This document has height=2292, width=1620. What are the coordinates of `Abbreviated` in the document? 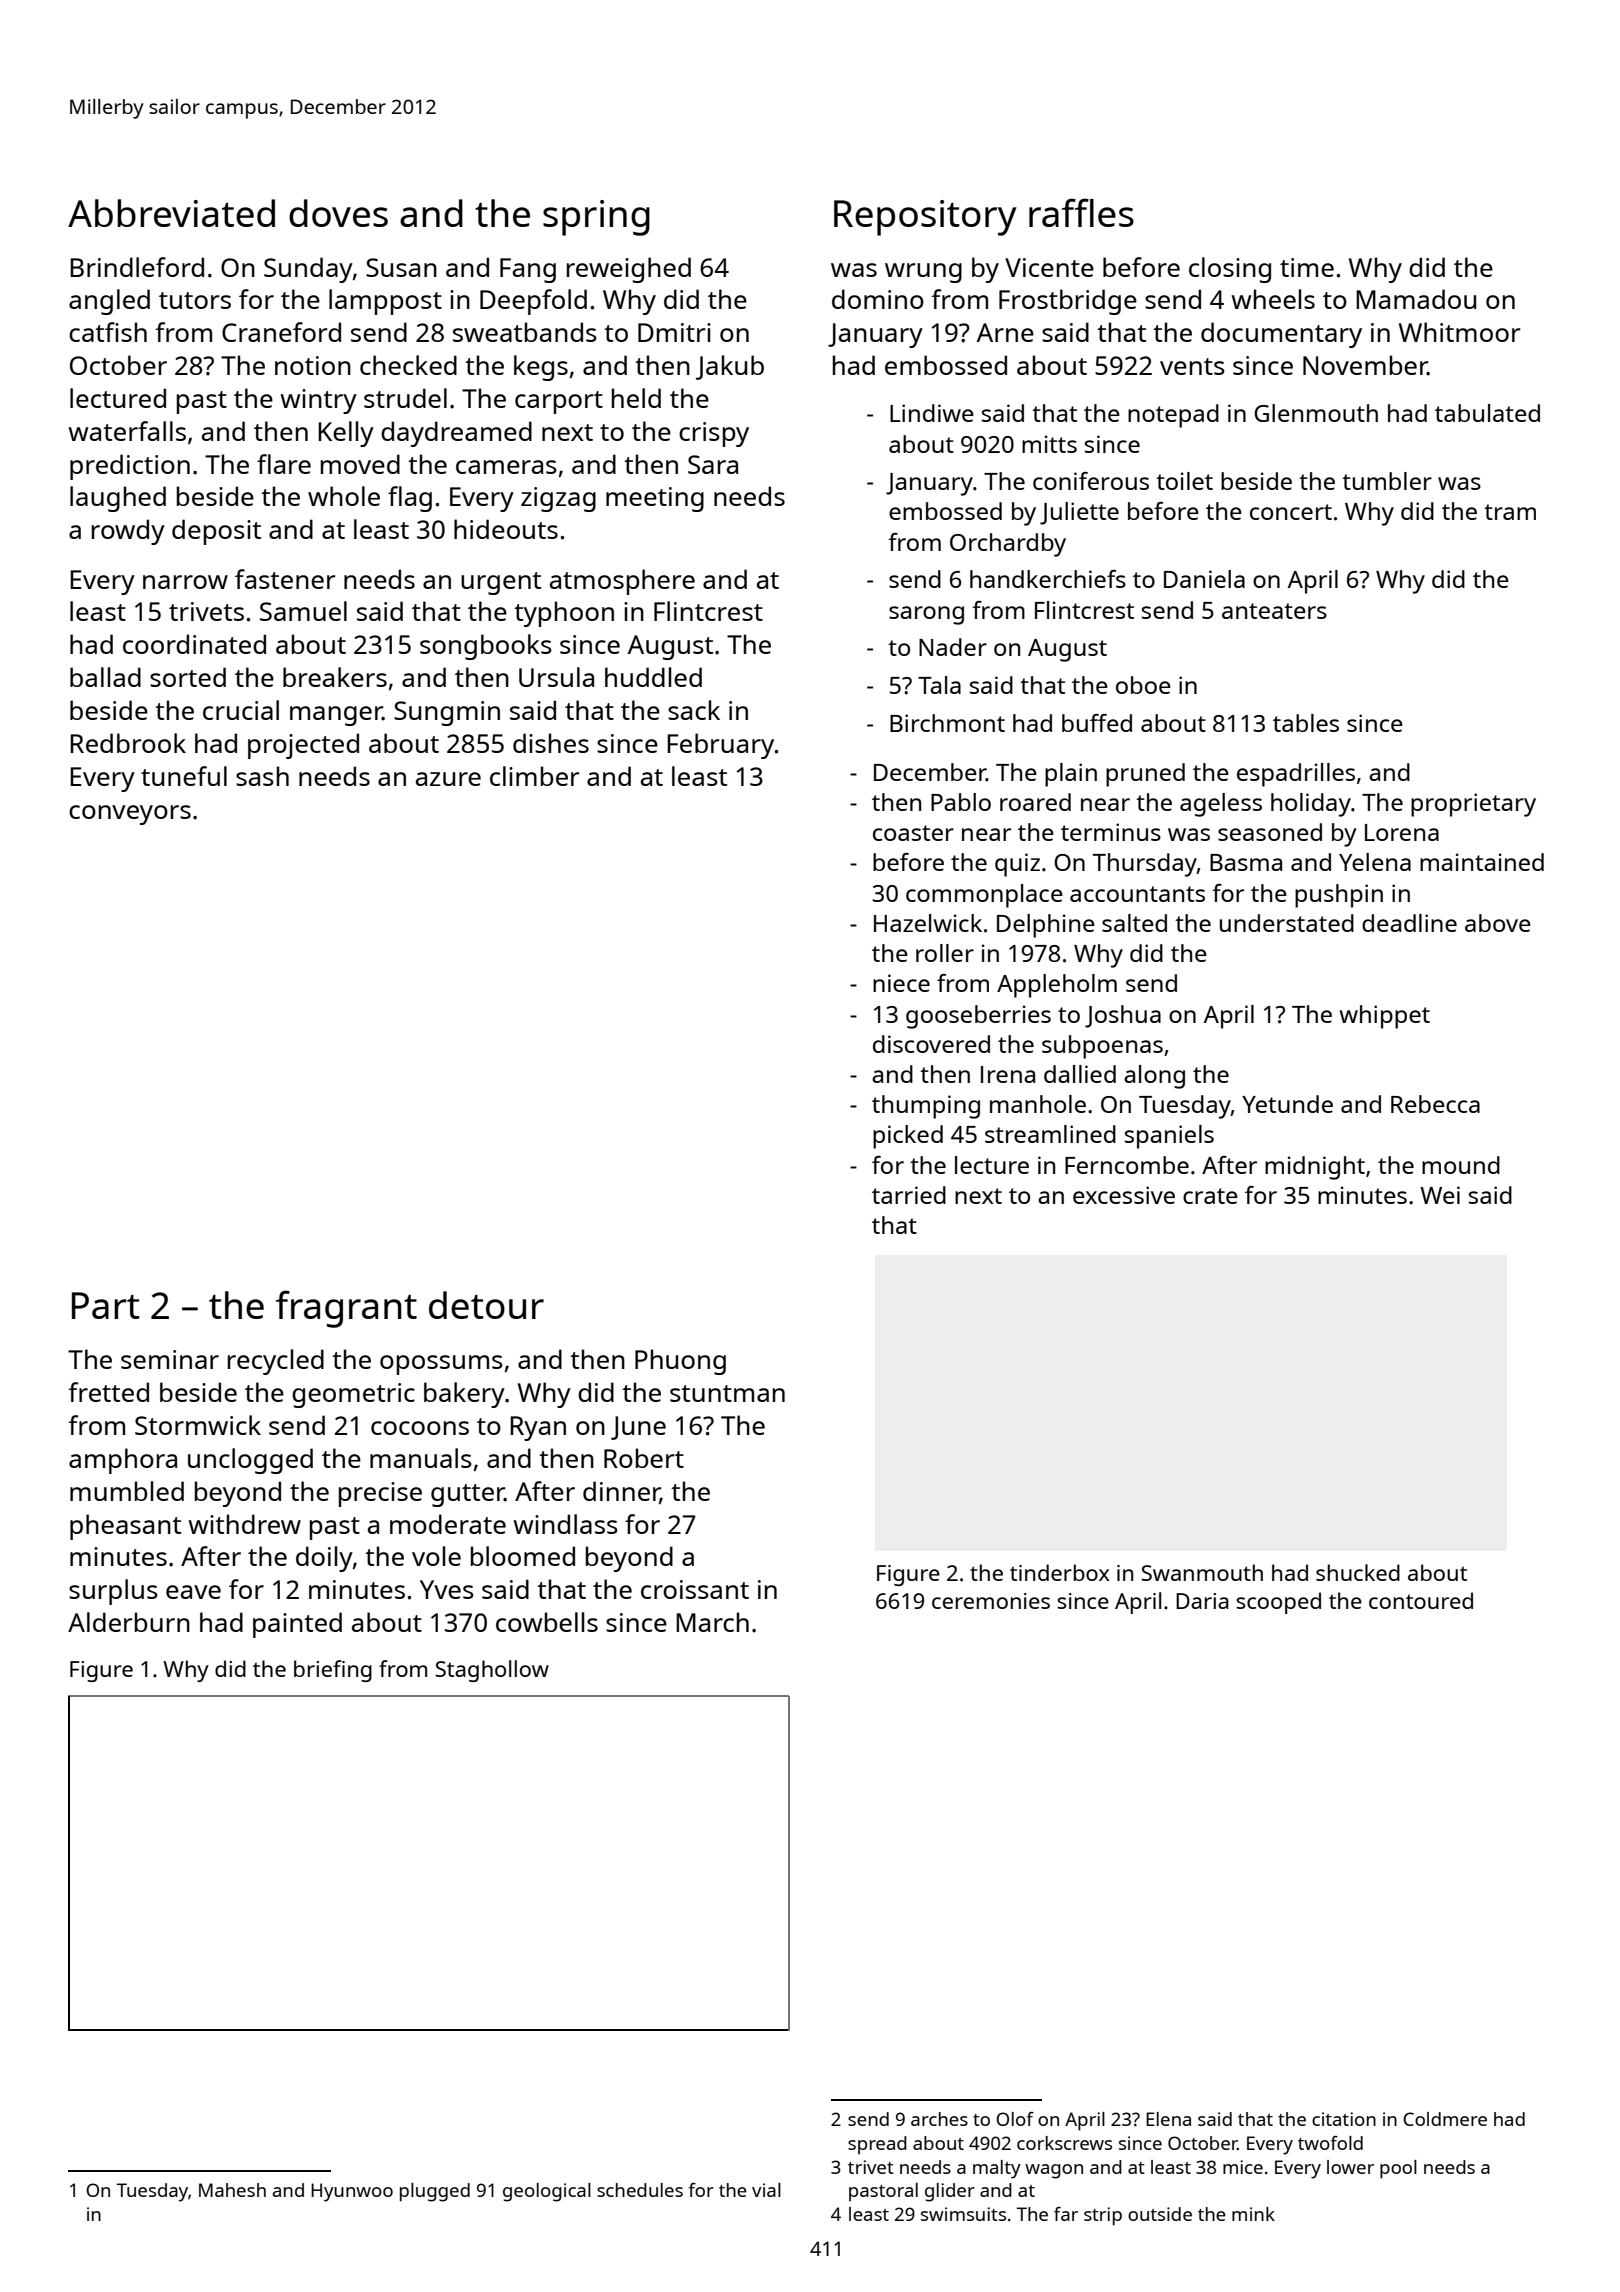 It's located at (171, 213).
